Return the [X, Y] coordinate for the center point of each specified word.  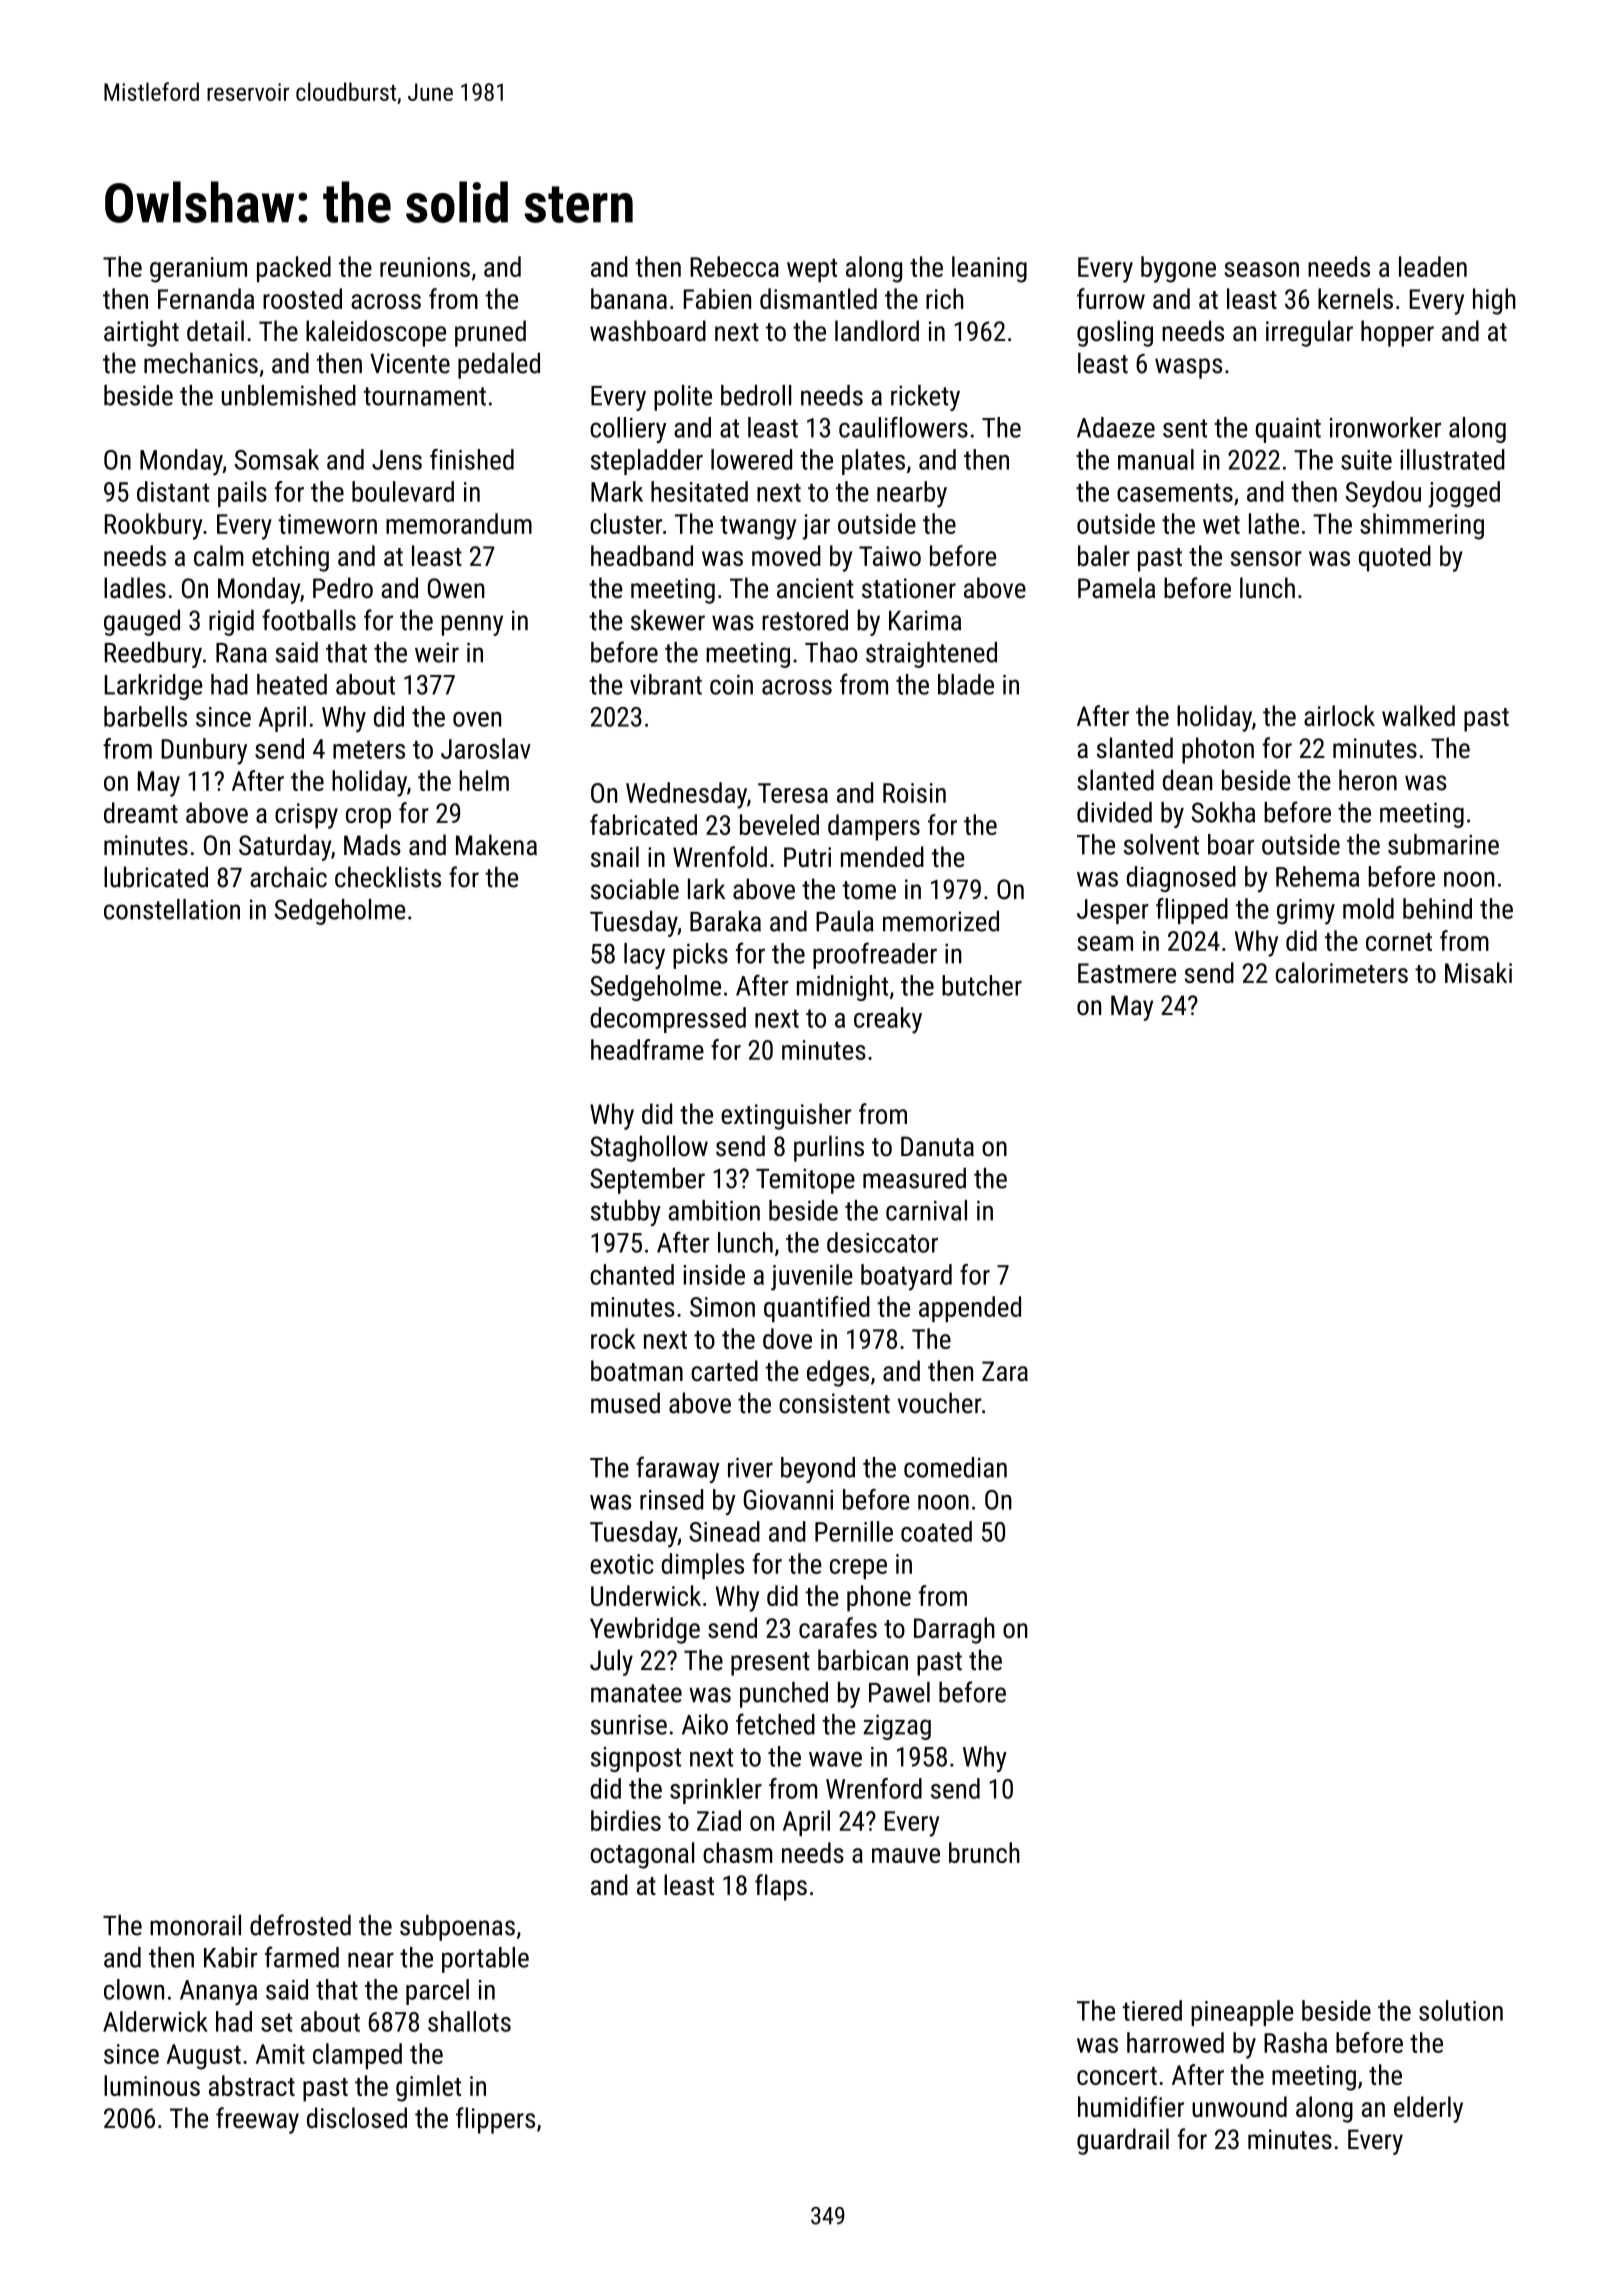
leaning [989, 269]
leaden [1433, 266]
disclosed [357, 2117]
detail [215, 331]
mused [625, 1403]
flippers [495, 2120]
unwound [1239, 2106]
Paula [845, 921]
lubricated [156, 877]
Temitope [805, 1181]
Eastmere [1127, 973]
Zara [1005, 1371]
